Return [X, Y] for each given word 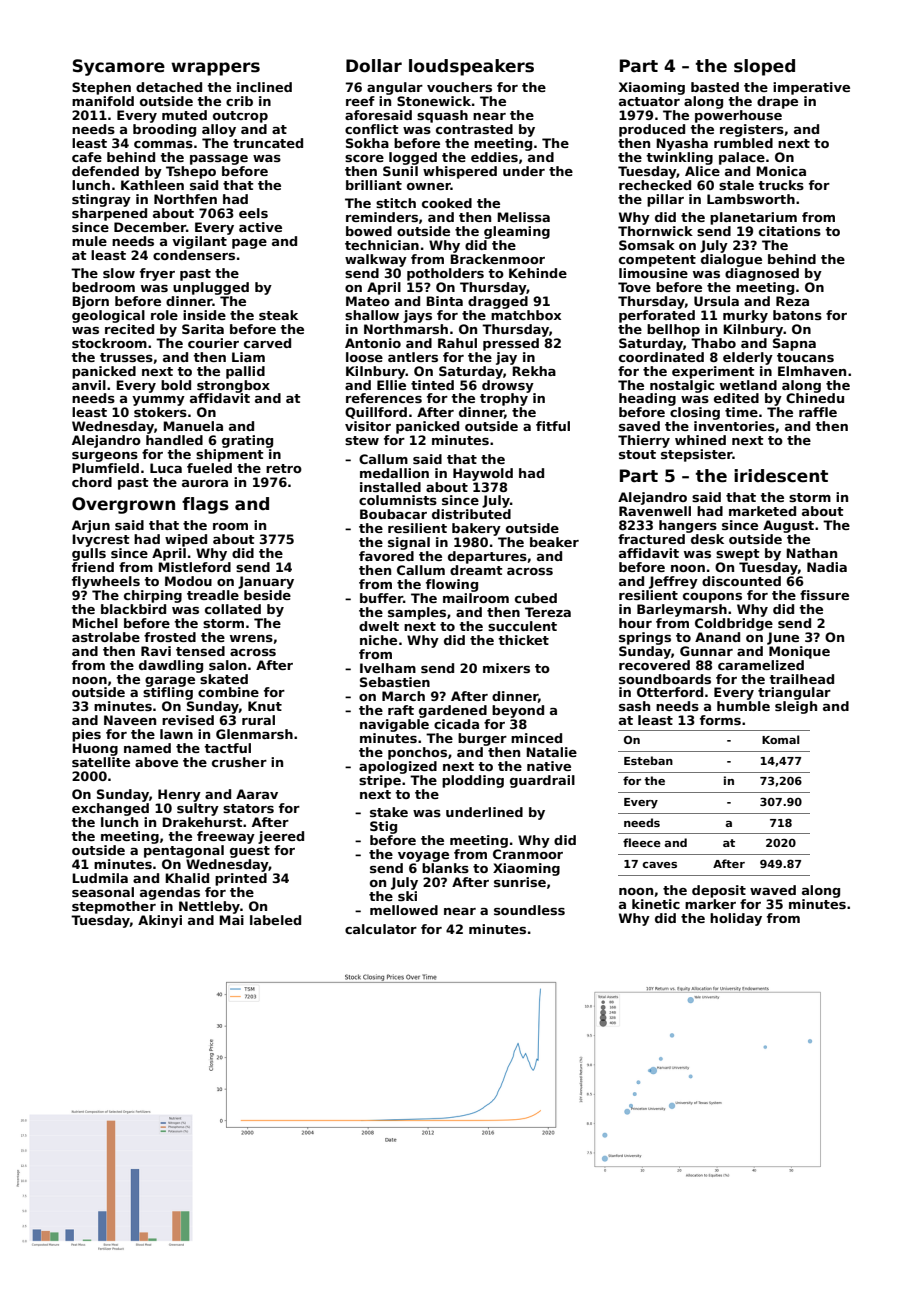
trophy [504, 399]
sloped [764, 67]
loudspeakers [471, 67]
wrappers [215, 69]
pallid [245, 372]
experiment [713, 372]
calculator [381, 929]
